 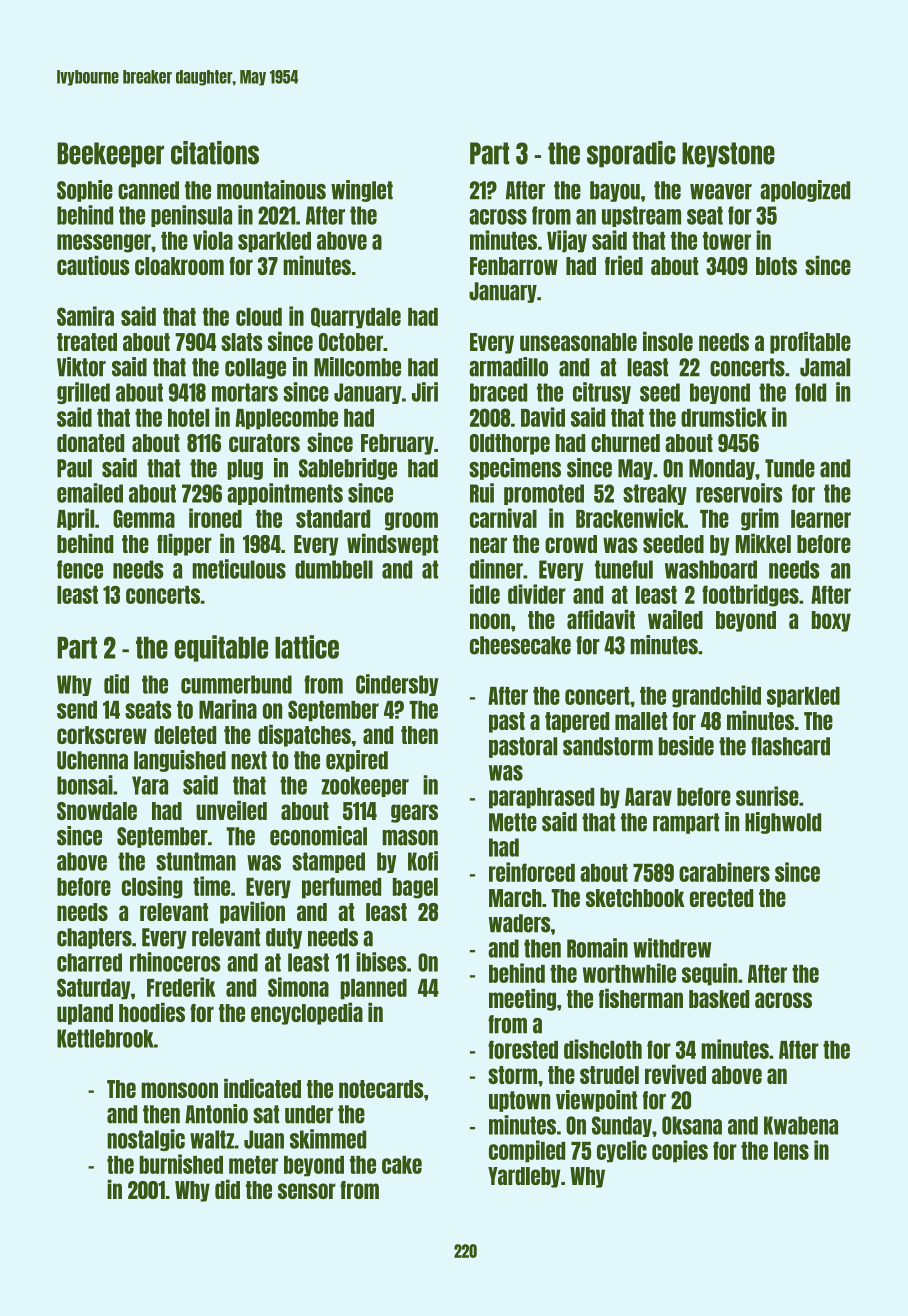 I want to click on burnished, so click(x=181, y=1164).
